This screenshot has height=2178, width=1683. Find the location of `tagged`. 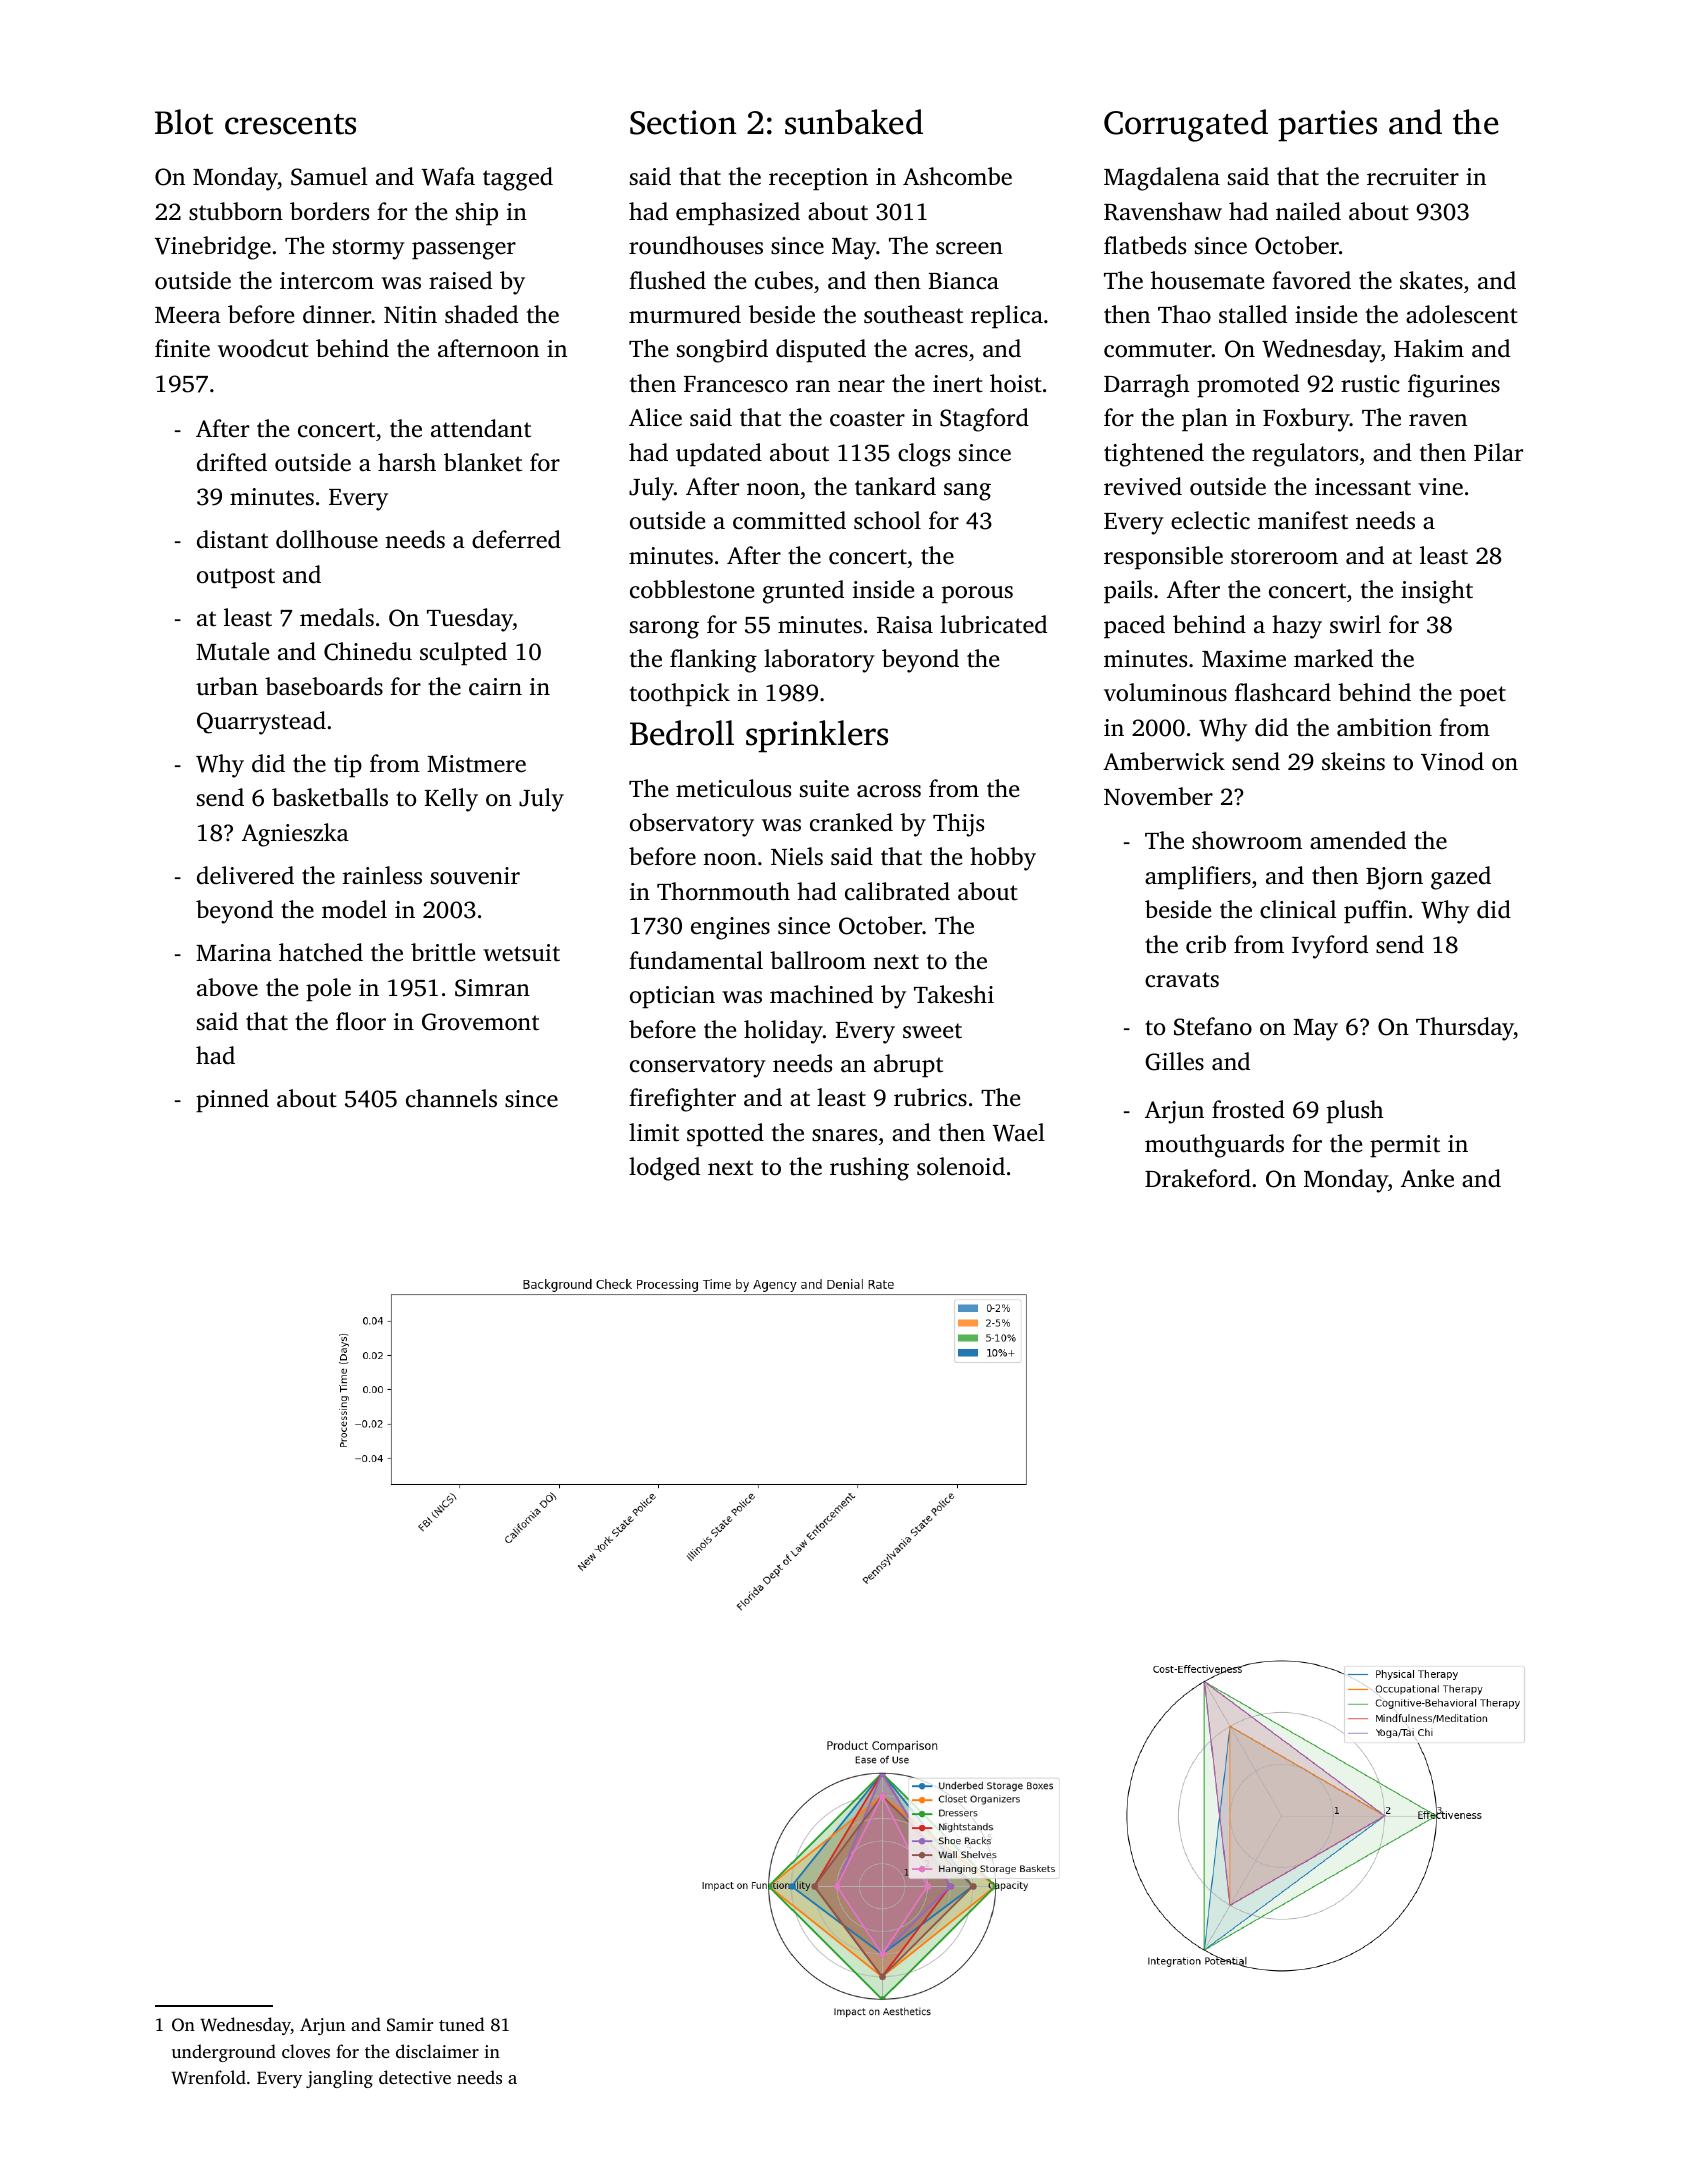

tagged is located at coordinates (518, 179).
